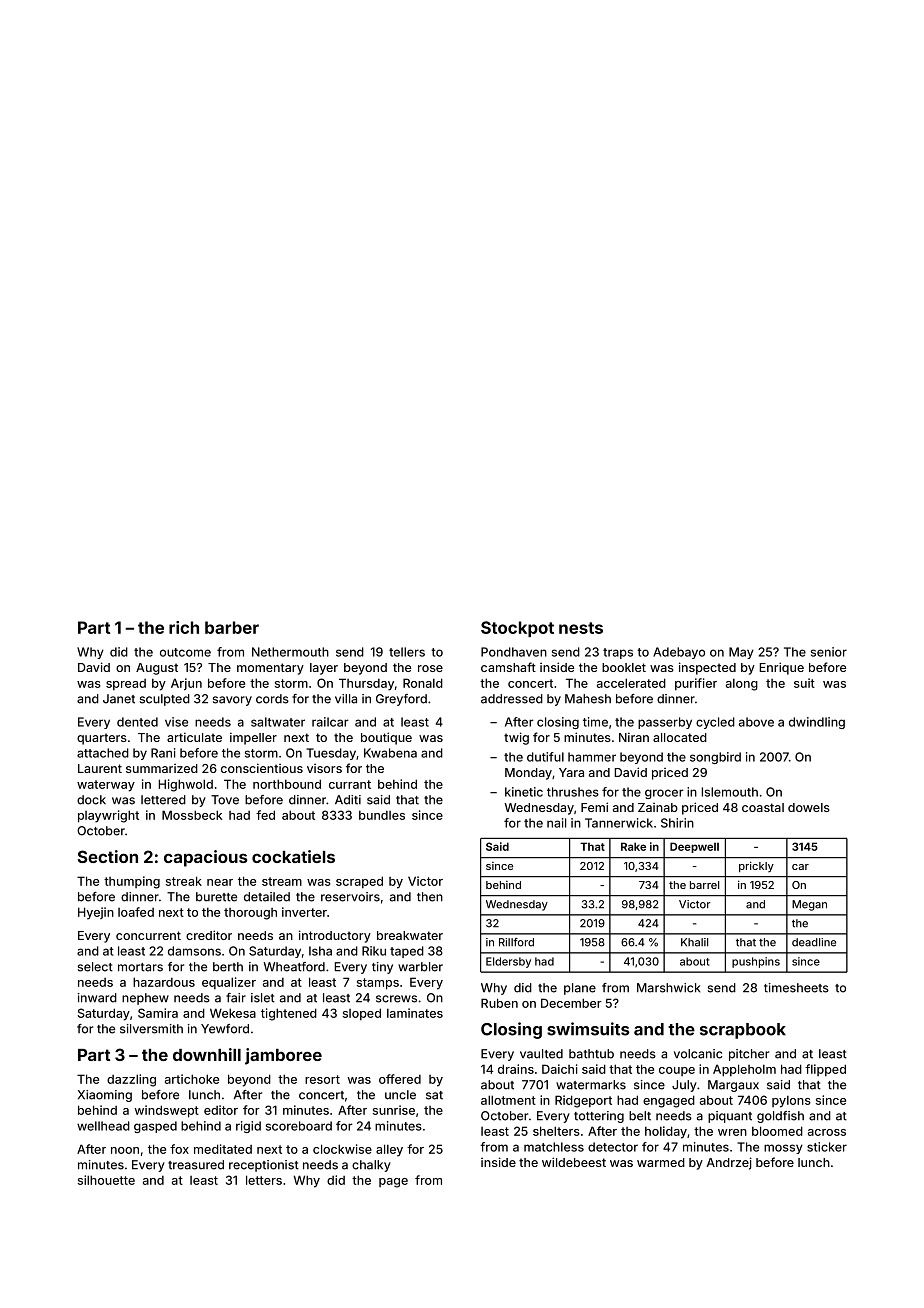 The width and height of the screenshot is (924, 1308). What do you see at coordinates (407, 652) in the screenshot?
I see `tellers` at bounding box center [407, 652].
